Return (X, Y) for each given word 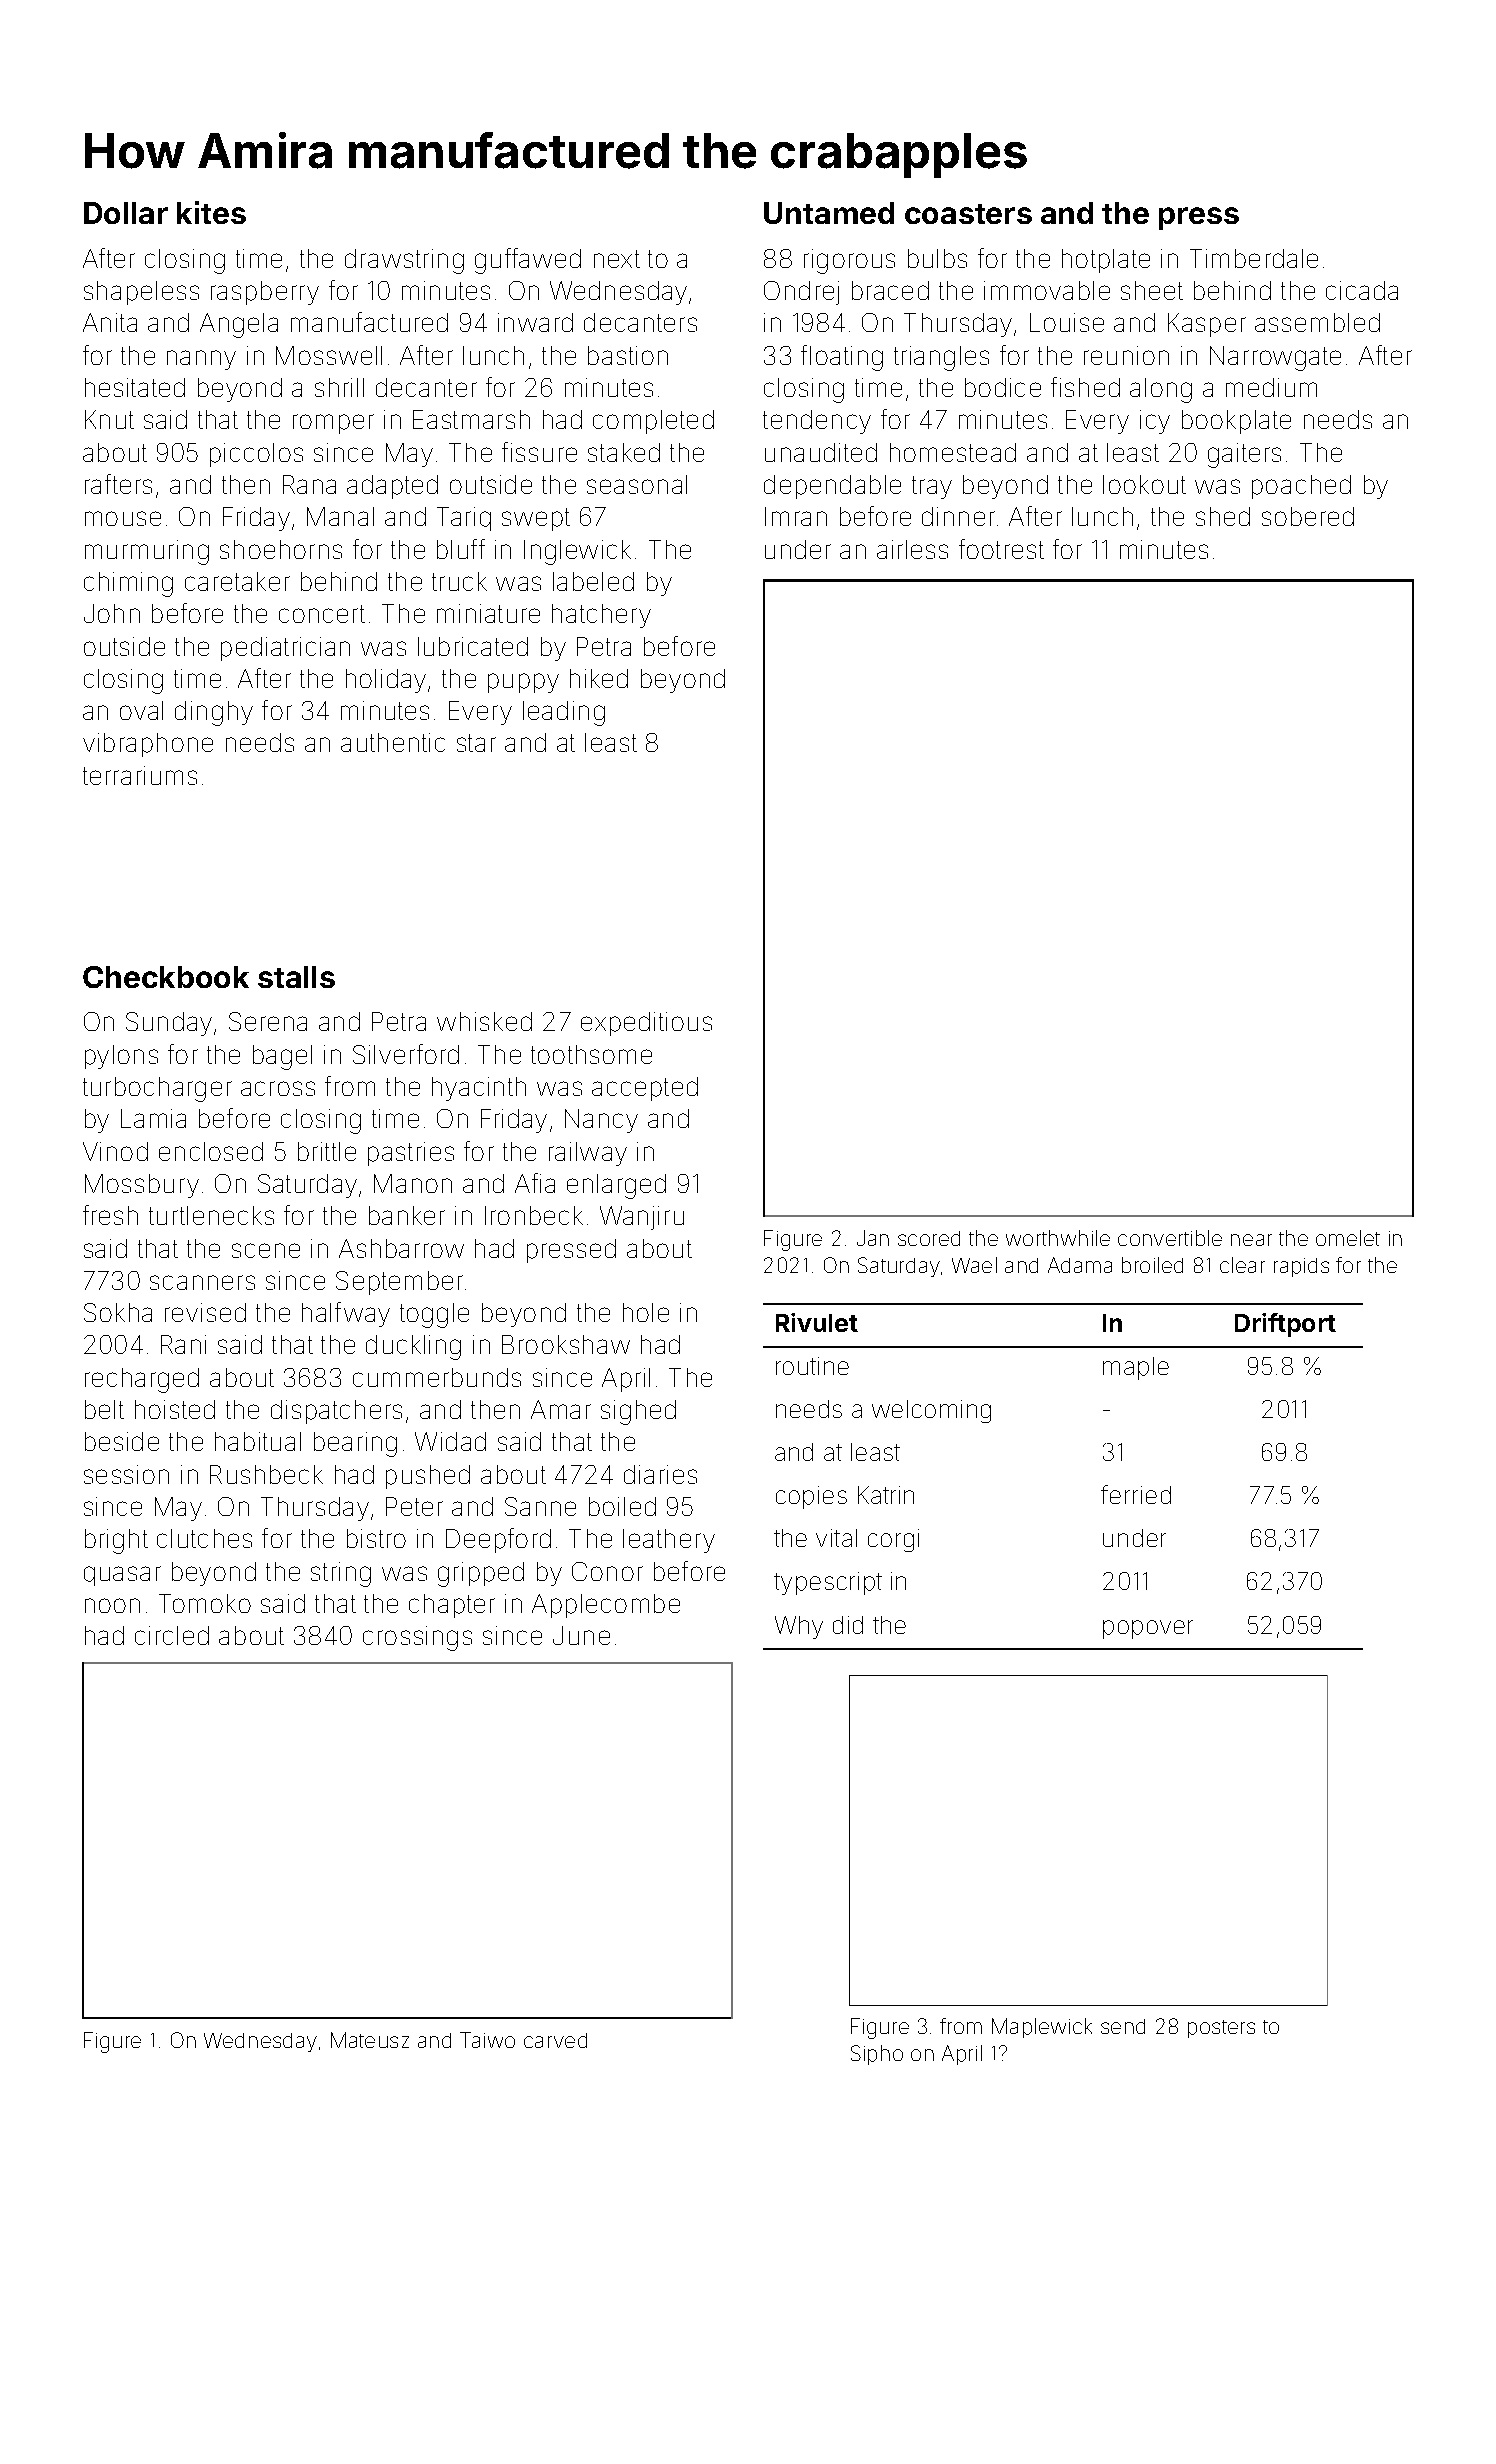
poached (1301, 487)
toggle (434, 1315)
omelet (1348, 1238)
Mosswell (329, 355)
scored (929, 1238)
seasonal (637, 484)
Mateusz (370, 2040)
